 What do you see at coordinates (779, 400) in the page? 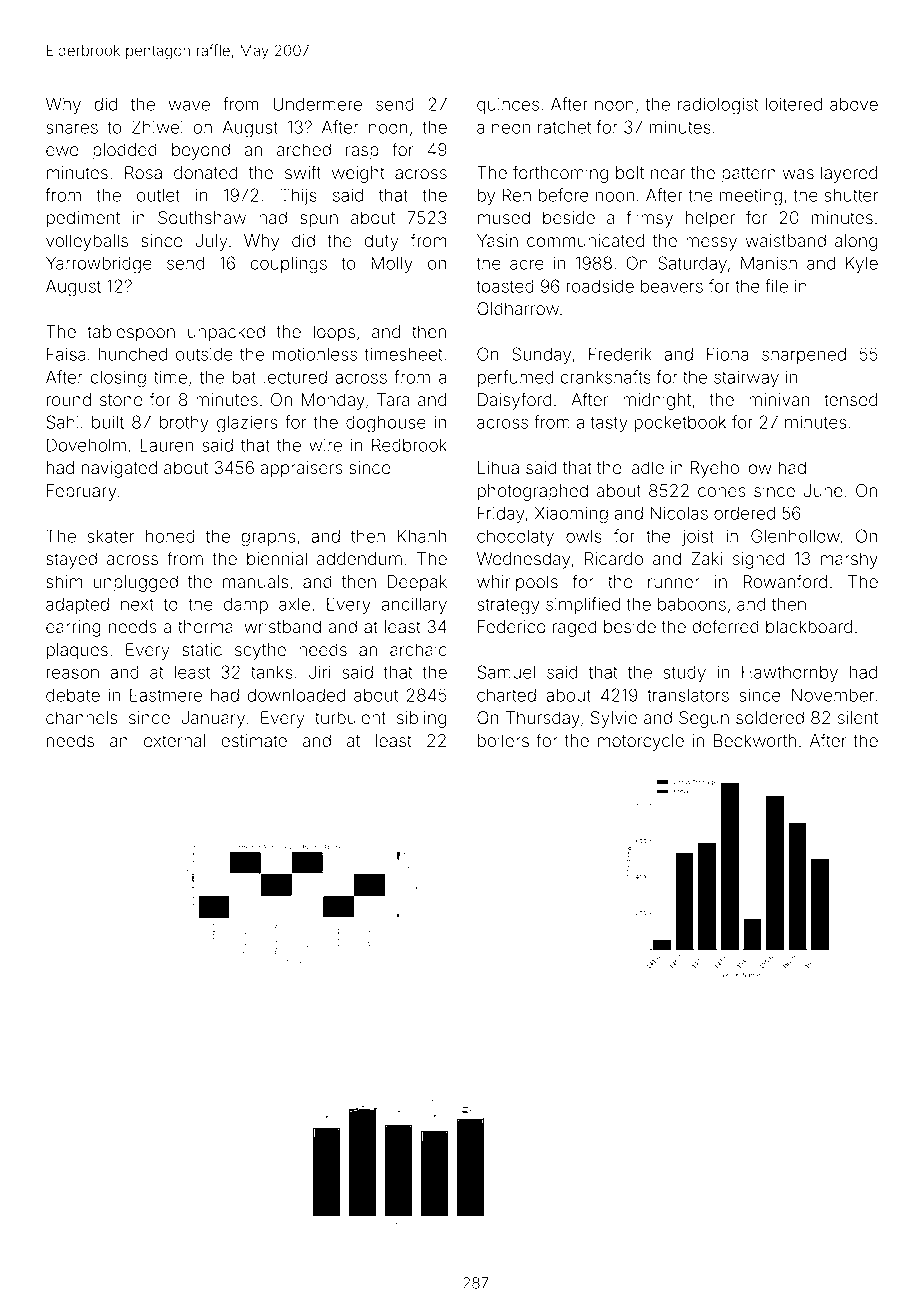
I see `minivan` at bounding box center [779, 400].
